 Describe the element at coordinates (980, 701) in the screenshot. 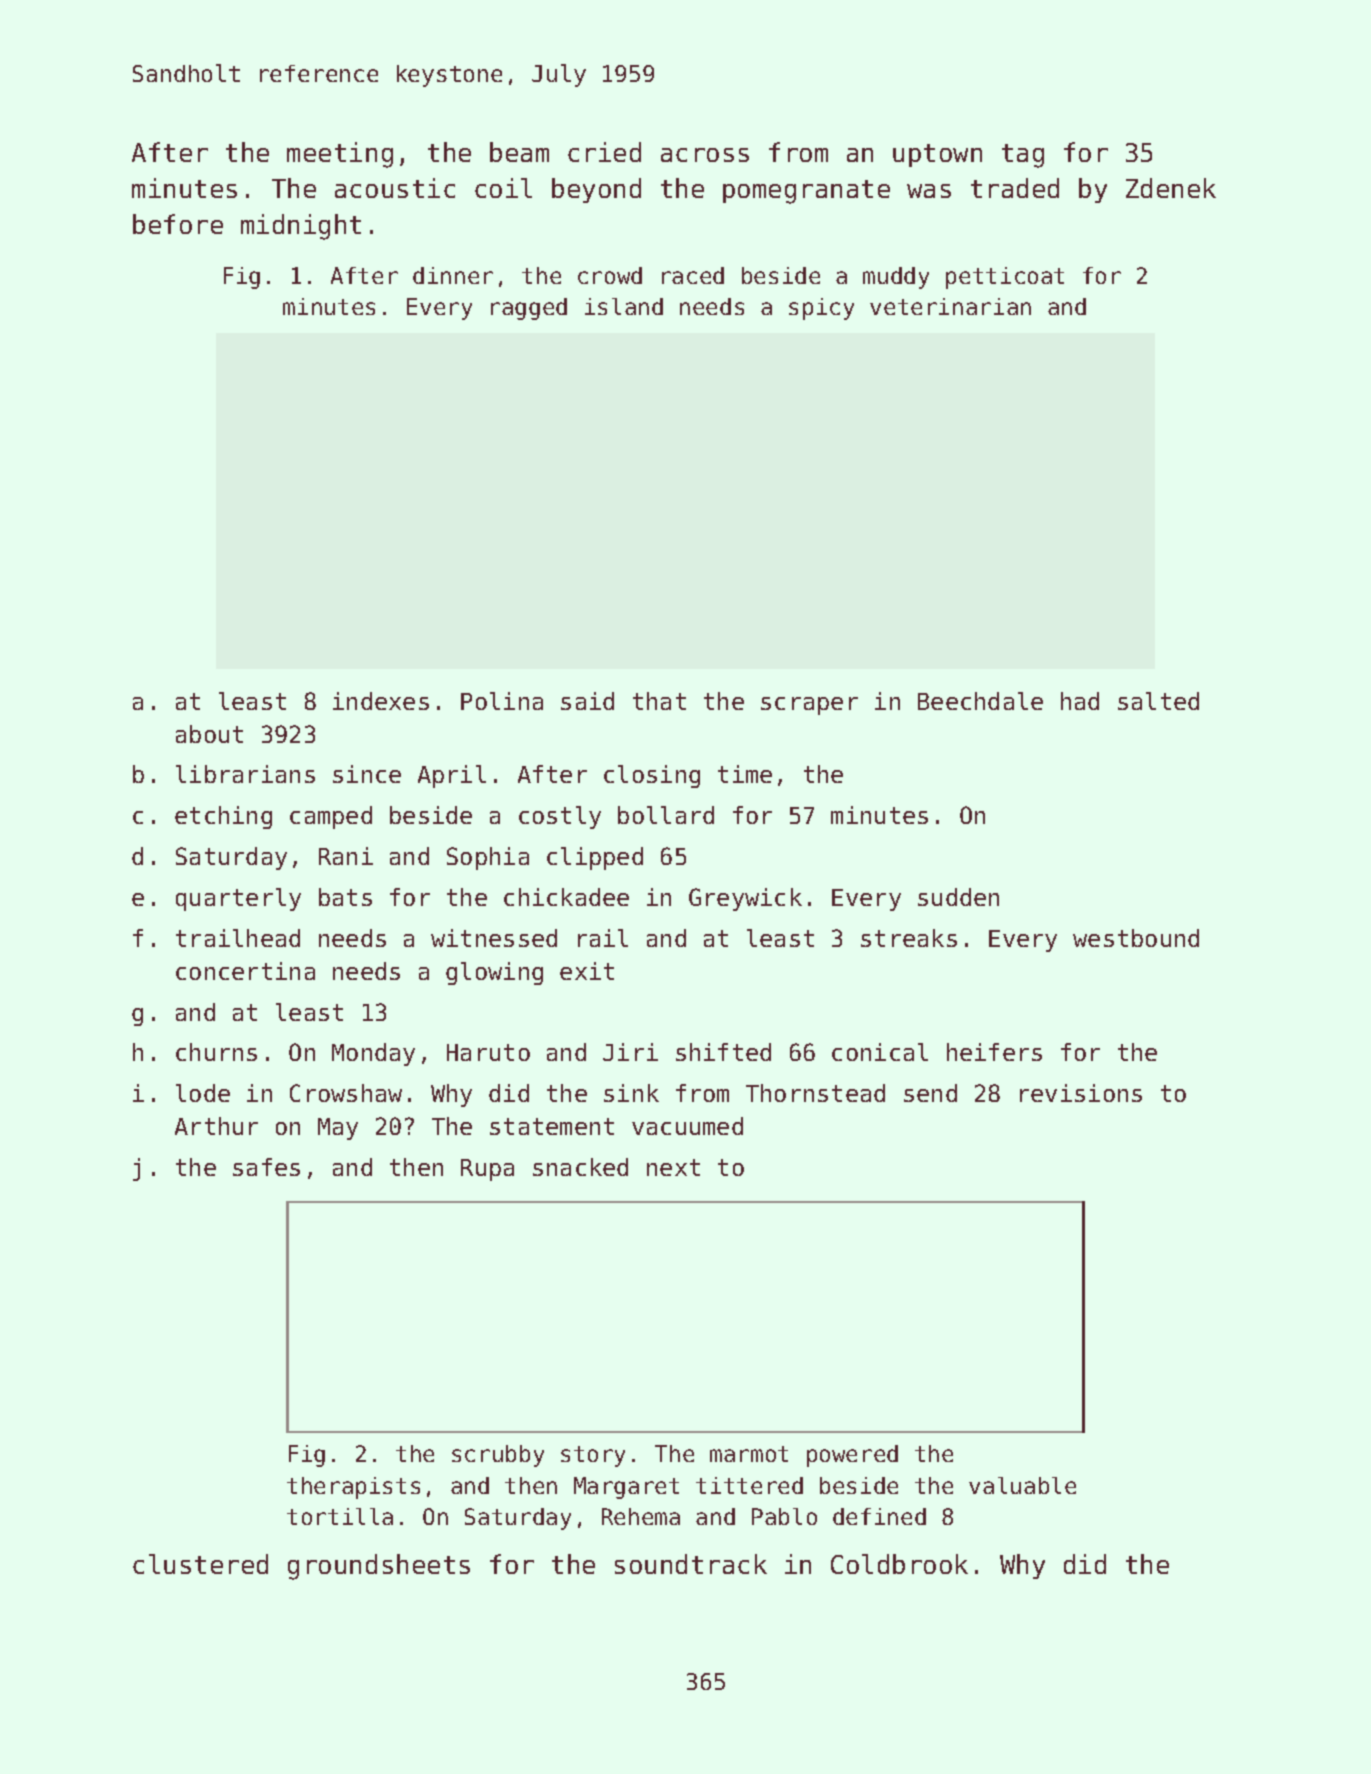

I see `Beechdale` at that location.
